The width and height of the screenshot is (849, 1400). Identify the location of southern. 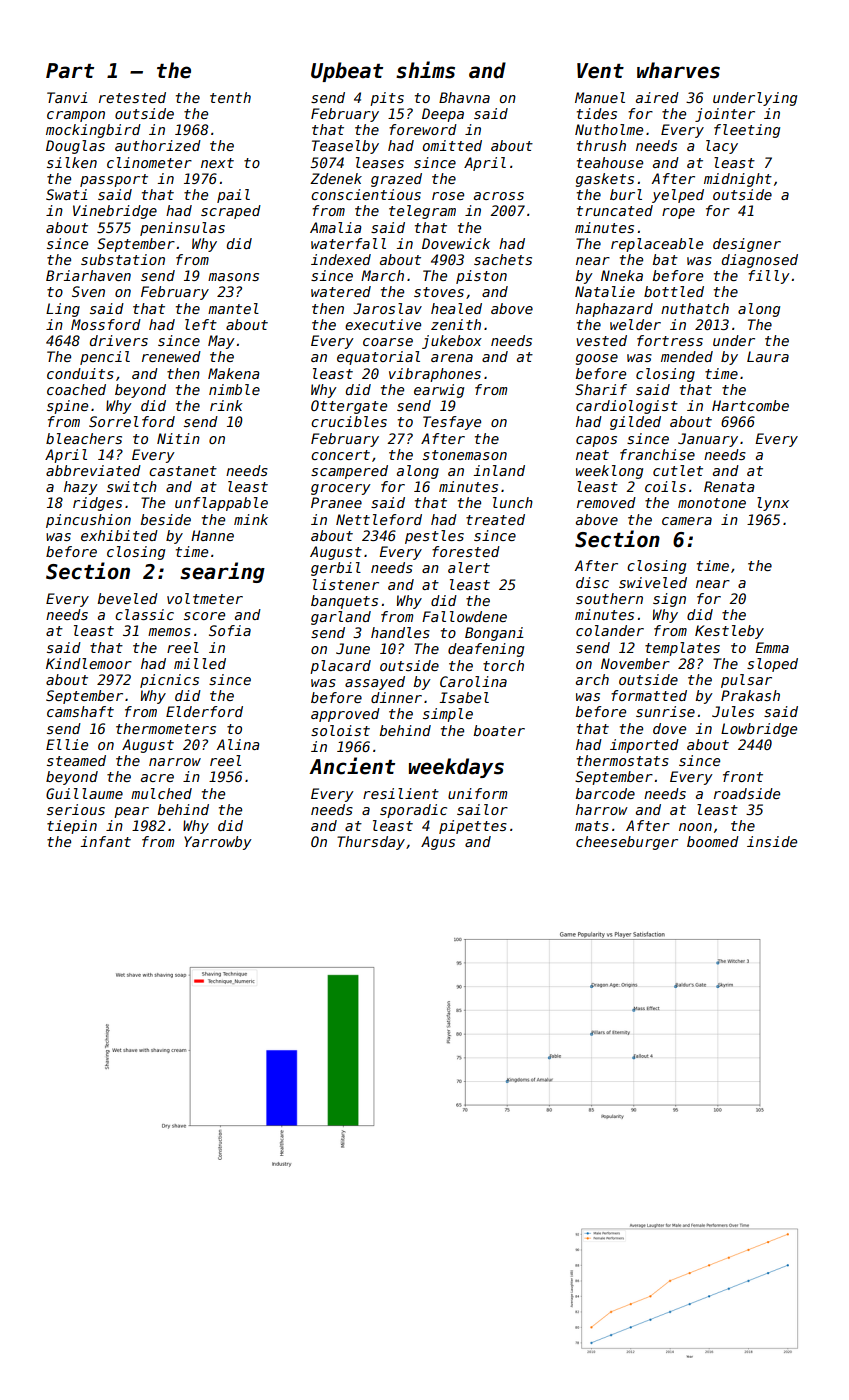
(609, 598).
